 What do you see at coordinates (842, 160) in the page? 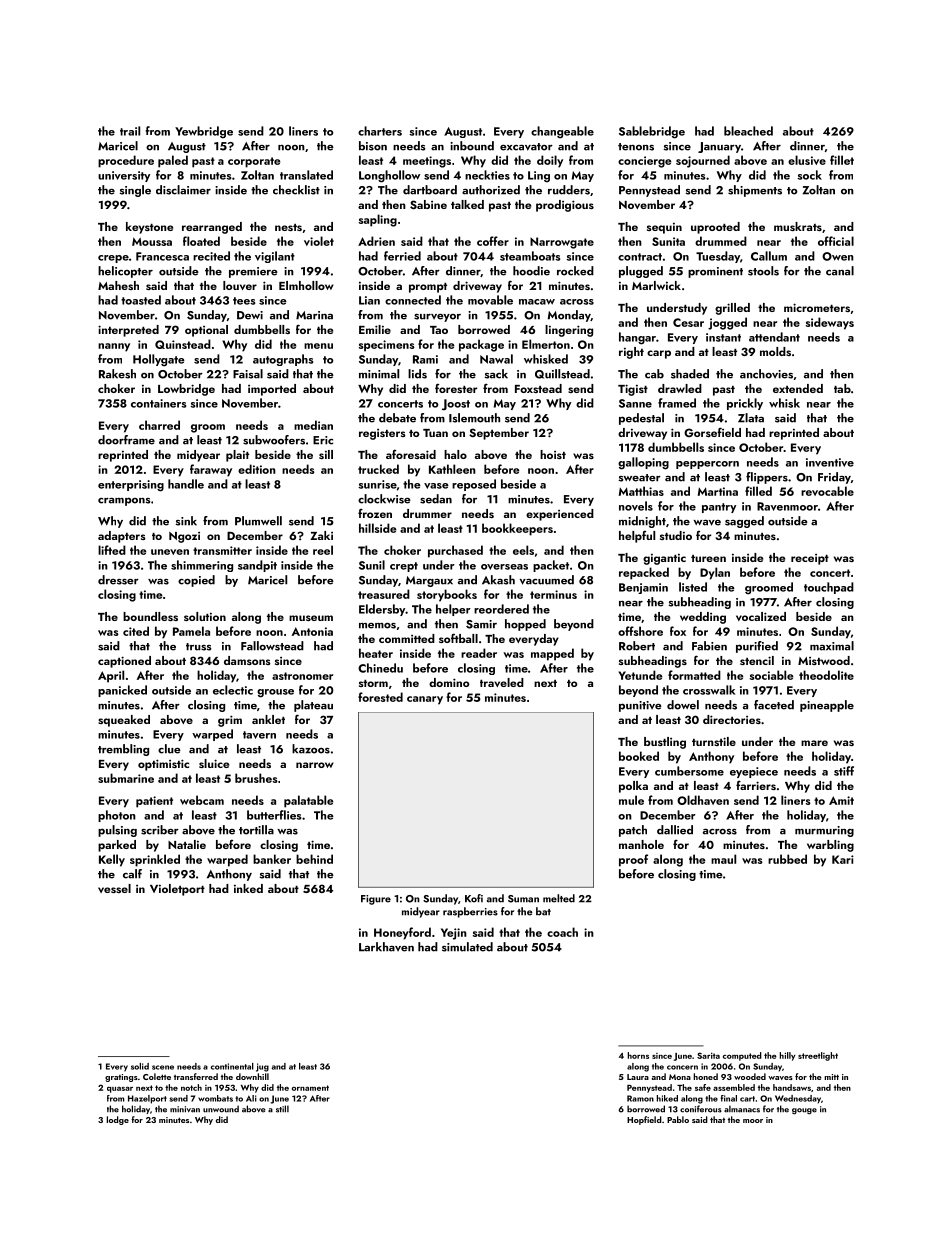
I see `fillet` at bounding box center [842, 160].
